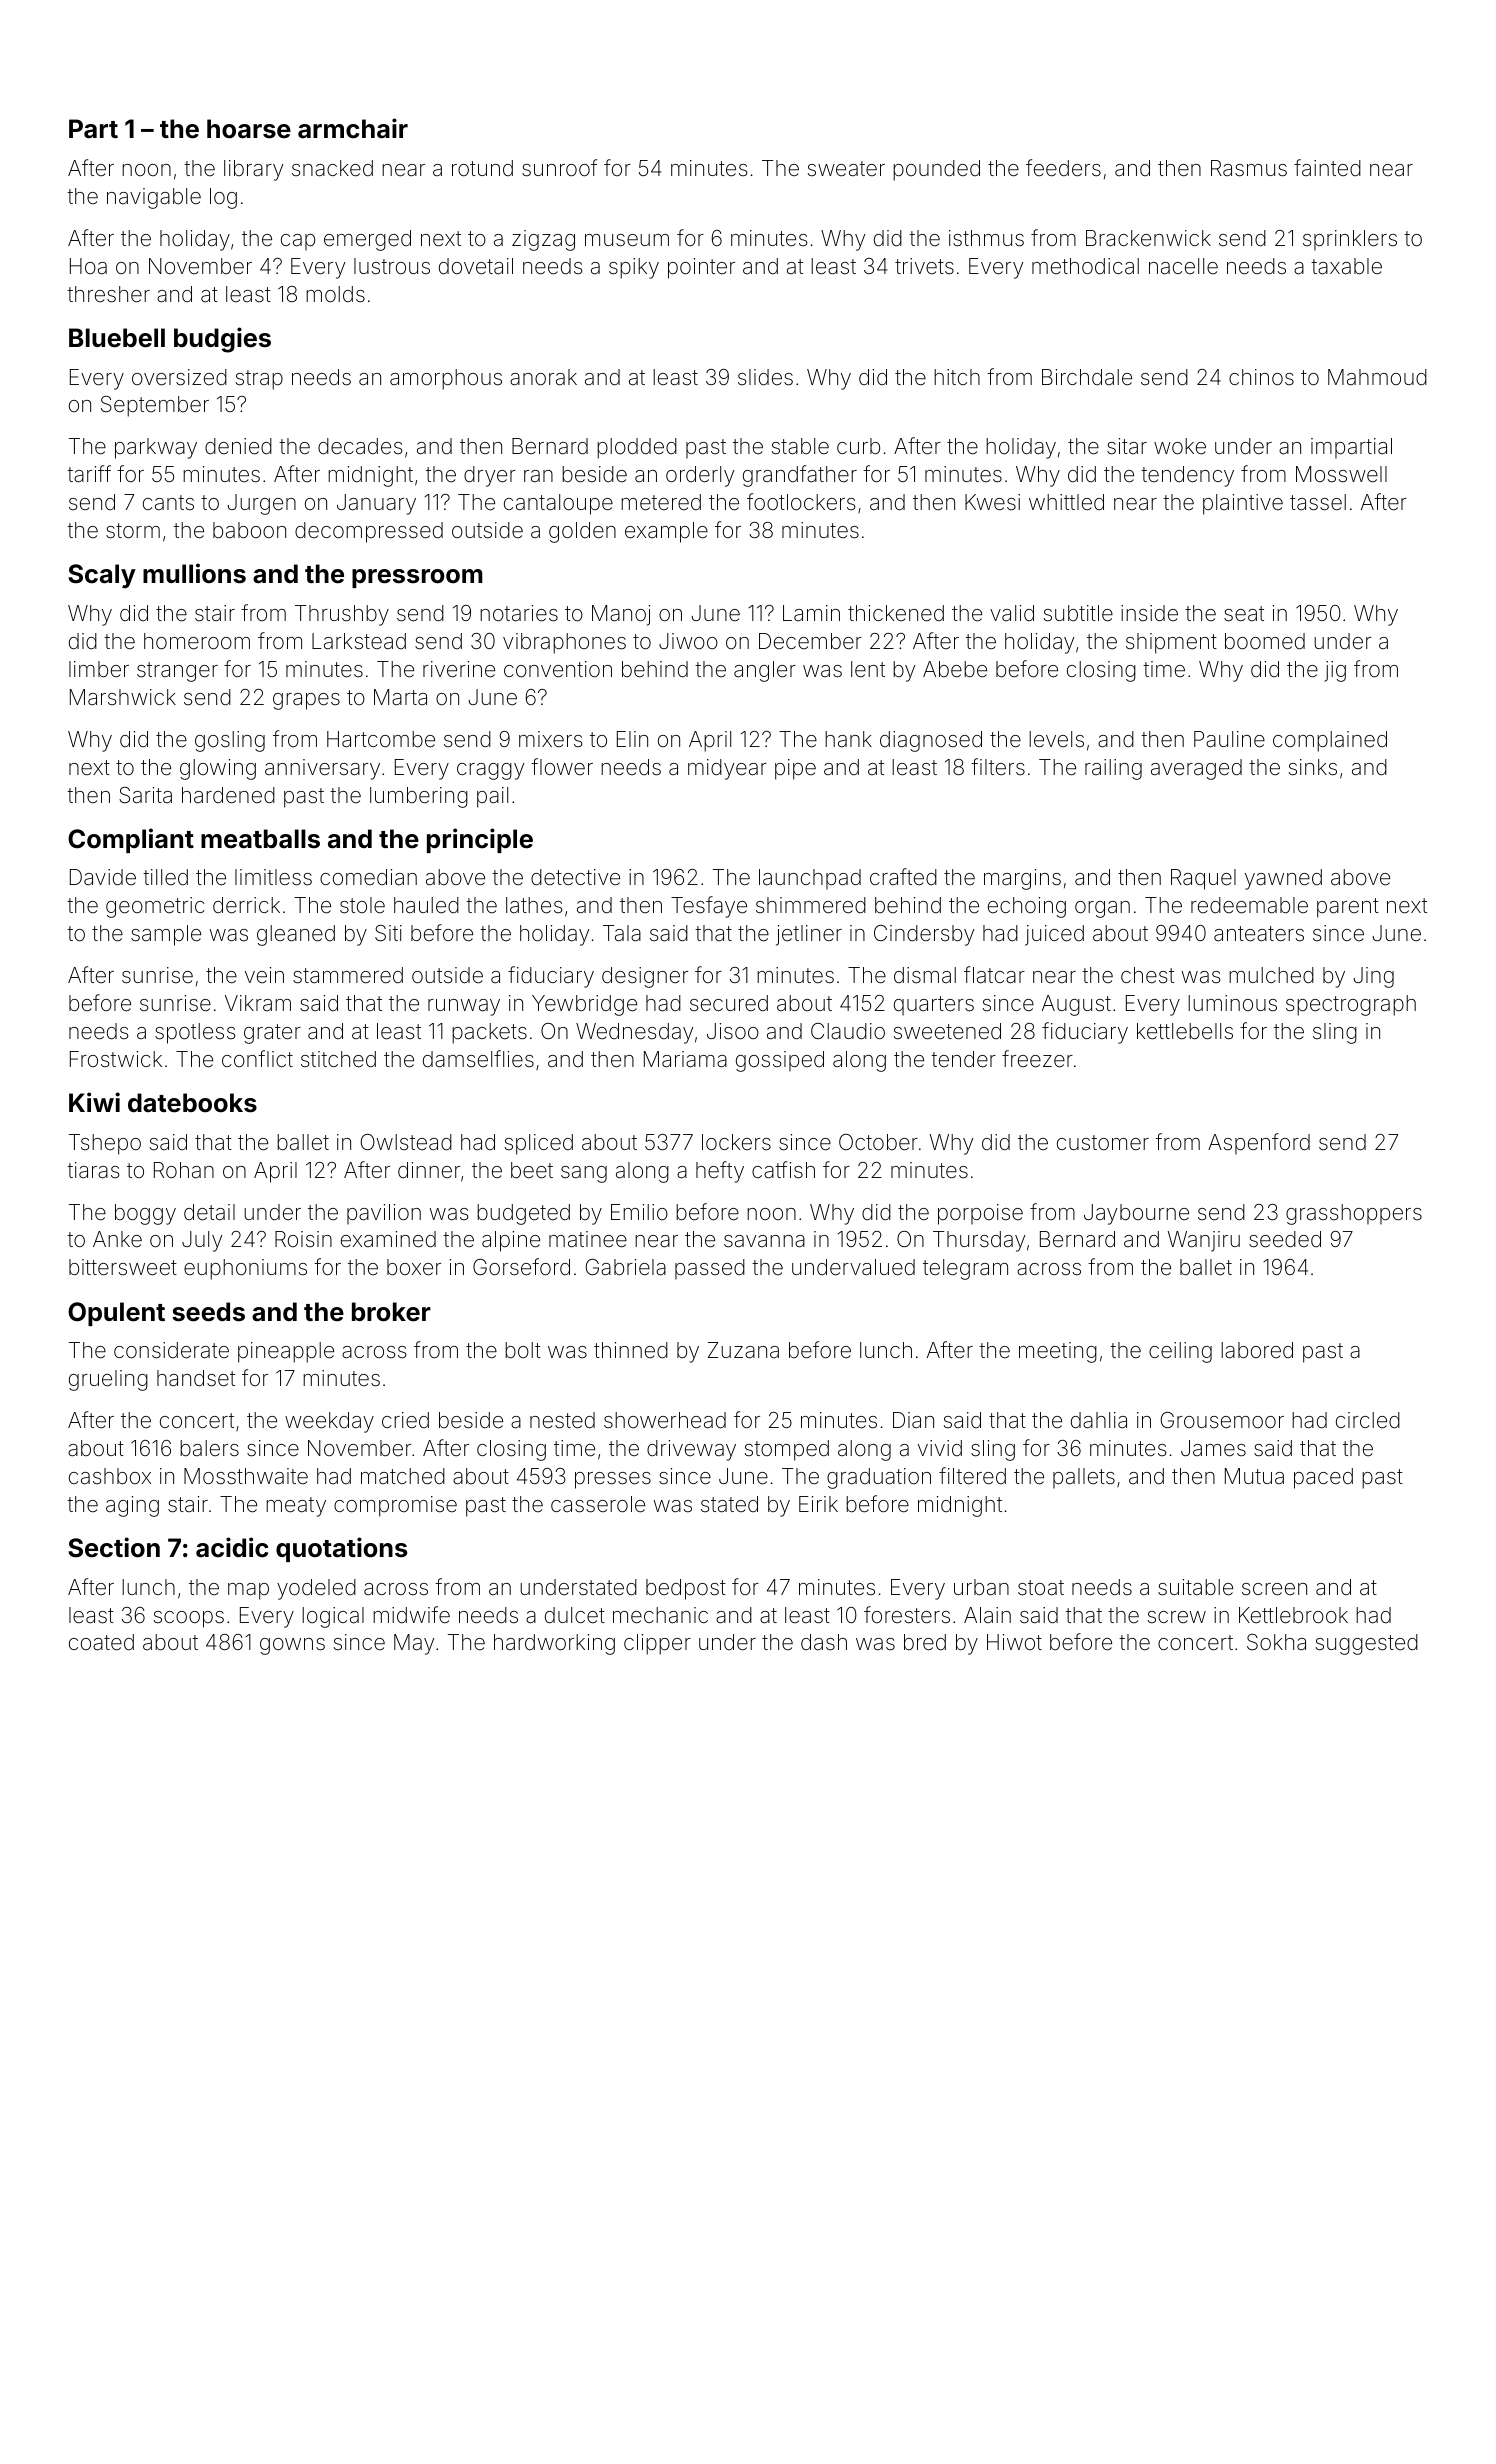 The height and width of the screenshot is (2464, 1496). I want to click on catfish, so click(783, 1170).
